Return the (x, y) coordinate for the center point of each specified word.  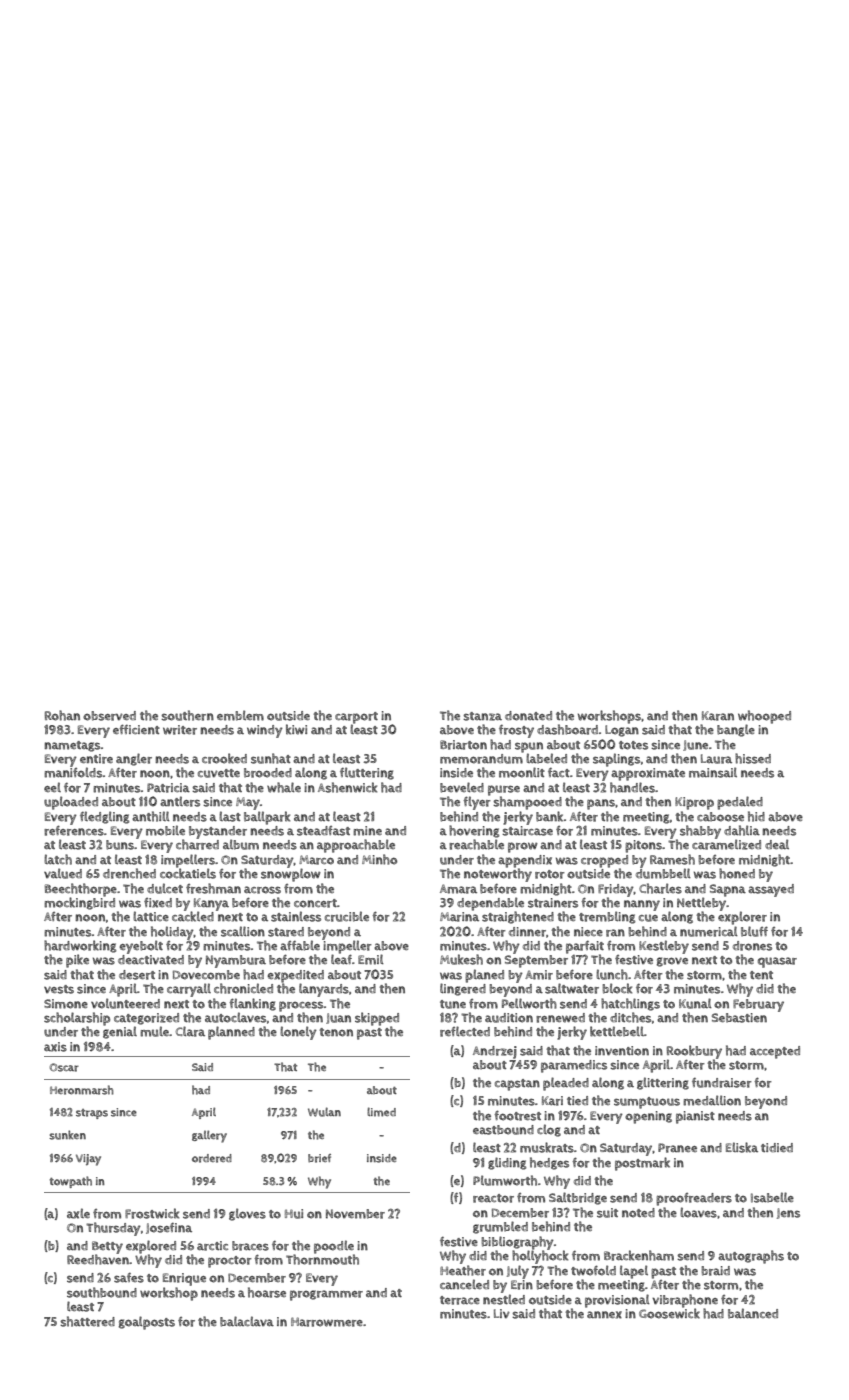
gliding (507, 1163)
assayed (771, 890)
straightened (518, 917)
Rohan (62, 715)
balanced (753, 1313)
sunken (67, 1135)
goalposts (147, 1323)
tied (577, 1100)
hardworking (80, 946)
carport (356, 718)
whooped (764, 717)
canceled (464, 1284)
